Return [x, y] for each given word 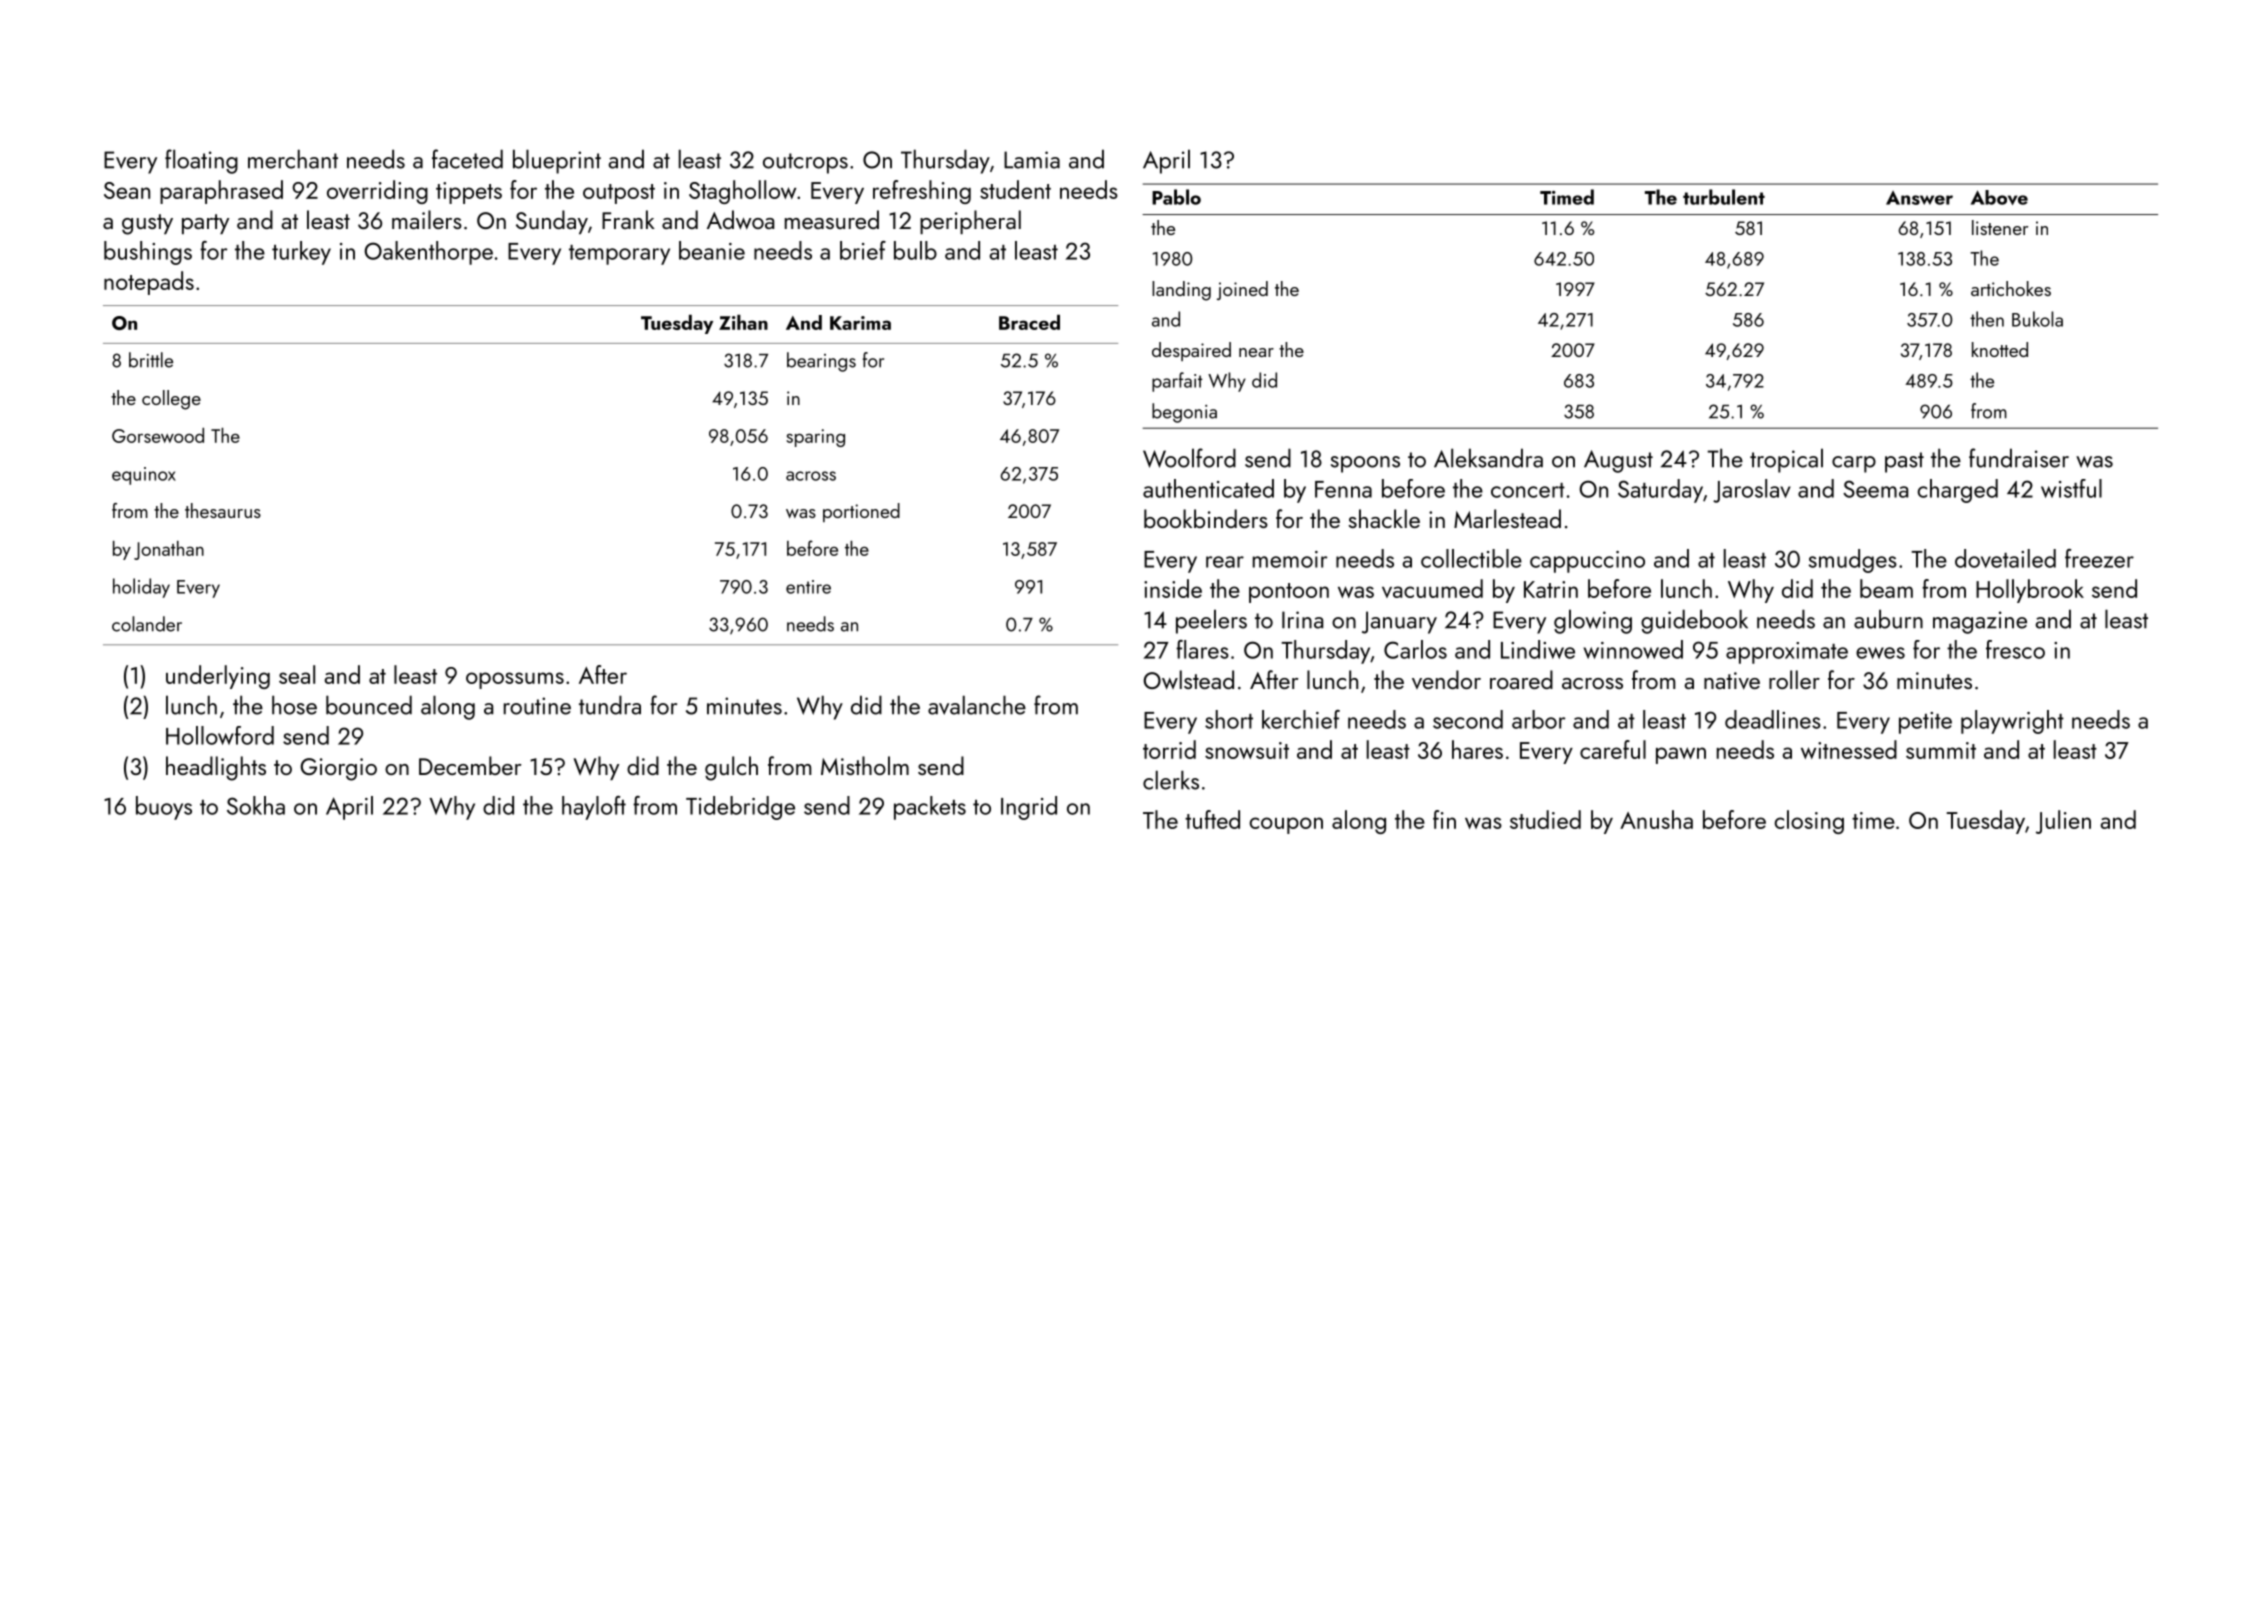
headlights [216, 768]
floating [201, 161]
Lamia [1032, 160]
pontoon [1289, 593]
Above [1999, 197]
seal [297, 674]
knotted [2000, 349]
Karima [860, 323]
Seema [1875, 489]
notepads [149, 283]
